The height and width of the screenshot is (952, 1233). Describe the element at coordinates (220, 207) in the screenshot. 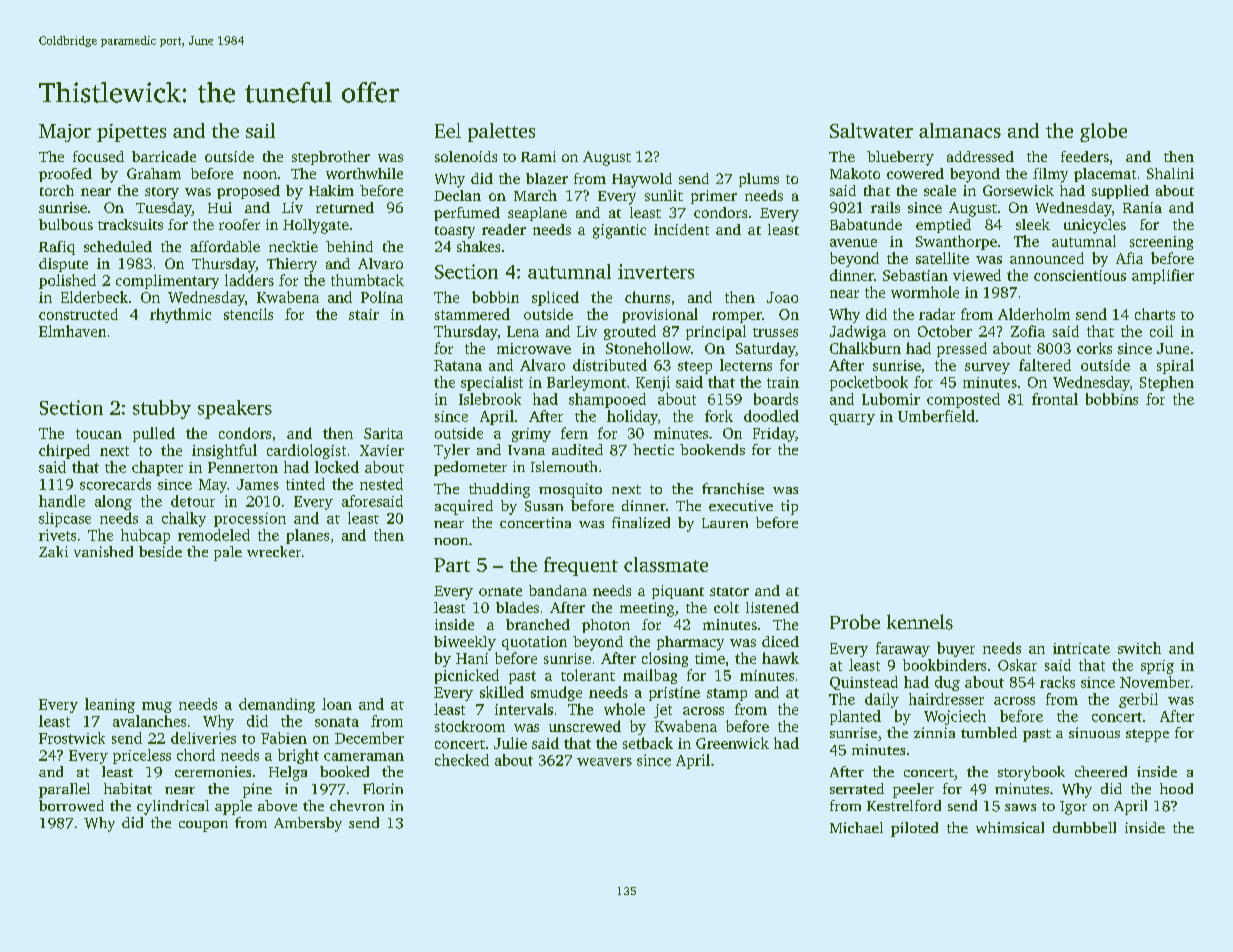

I see `Hui` at that location.
